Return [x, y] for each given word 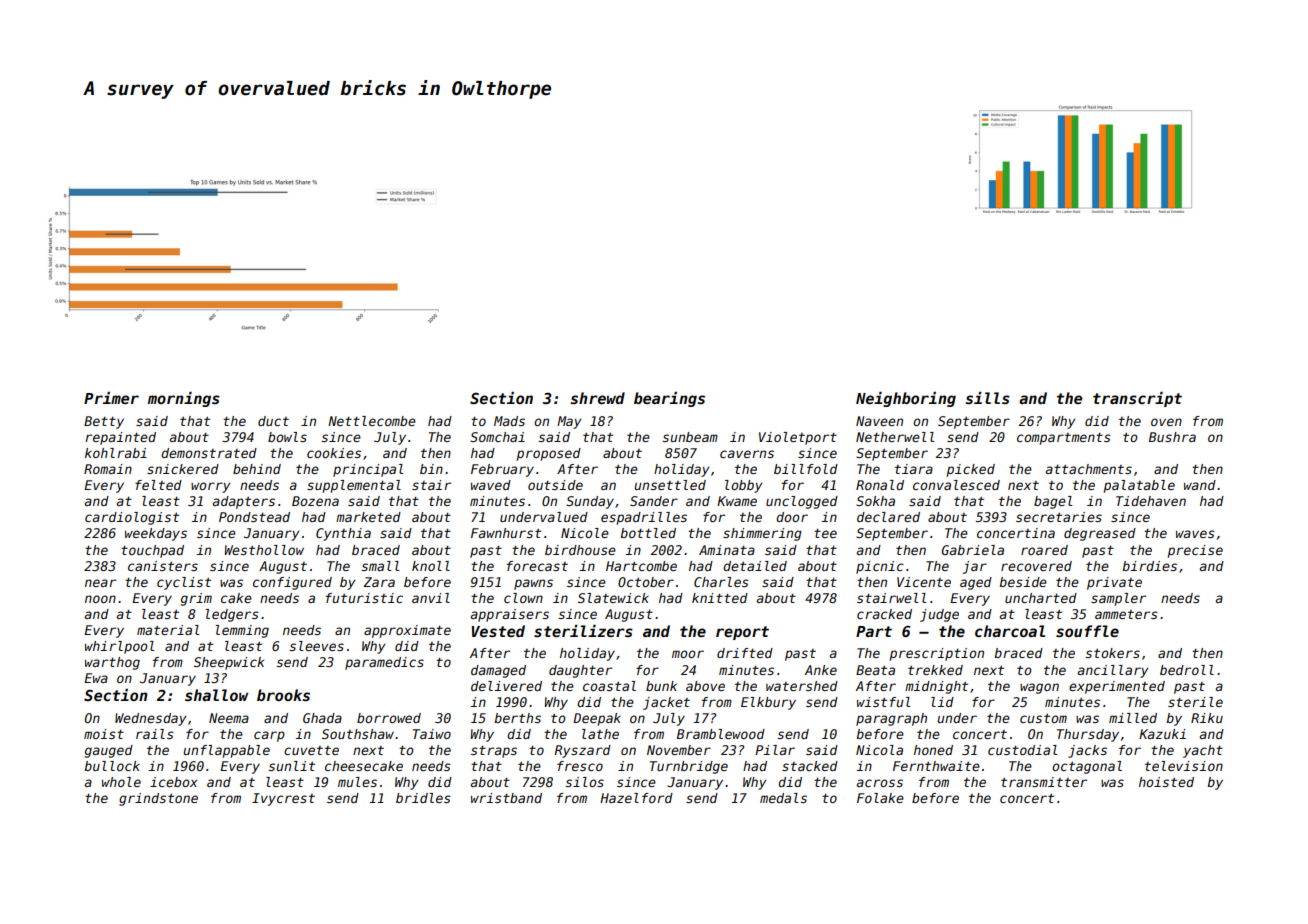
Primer [111, 398]
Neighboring [906, 399]
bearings [669, 399]
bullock [112, 766]
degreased [1100, 534]
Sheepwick [229, 663]
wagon [1039, 688]
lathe [600, 734]
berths [517, 718]
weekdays [156, 534]
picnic [880, 567]
